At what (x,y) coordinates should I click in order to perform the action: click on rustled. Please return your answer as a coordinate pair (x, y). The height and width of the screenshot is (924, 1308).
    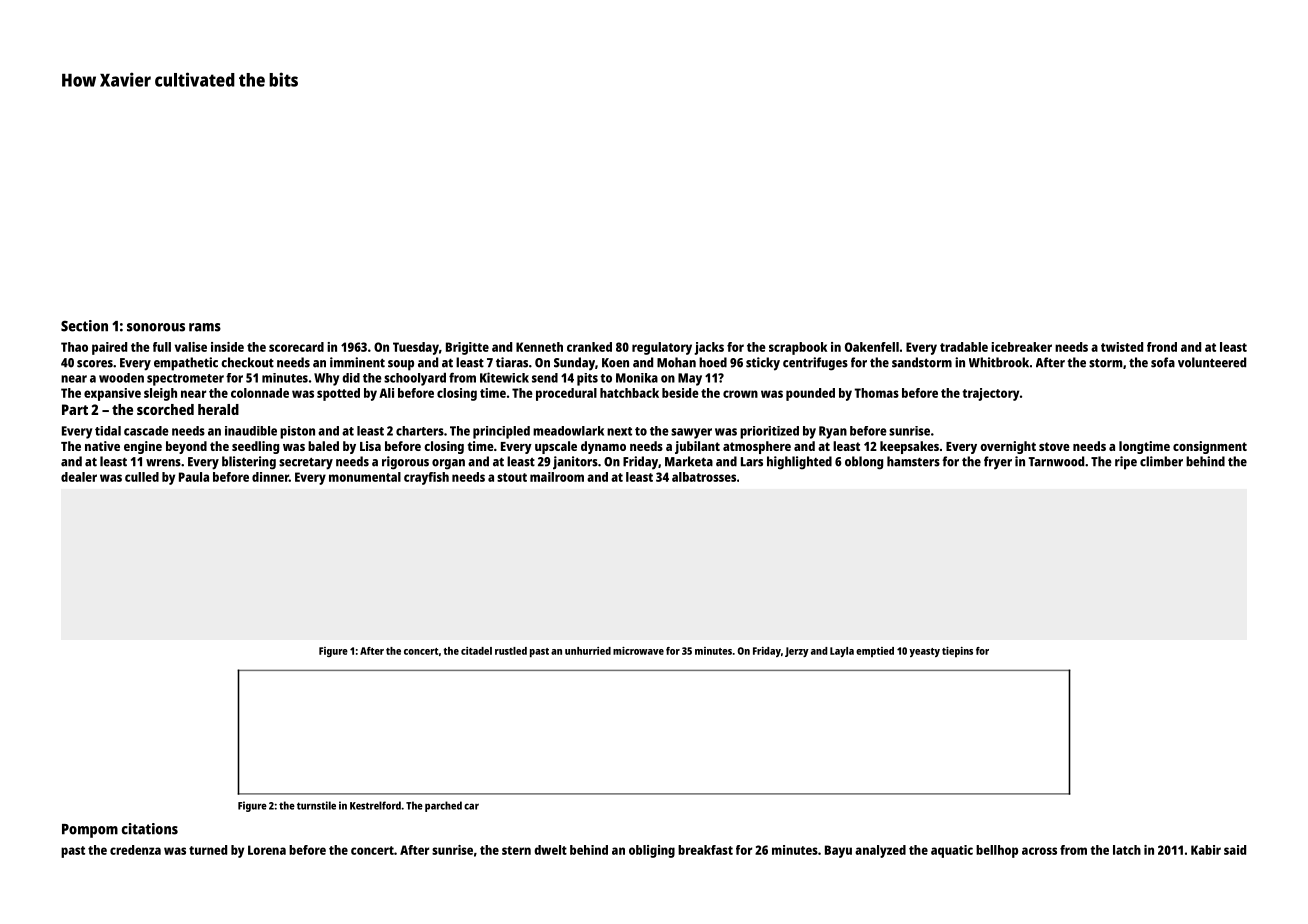
    Looking at the image, I should click on (511, 651).
